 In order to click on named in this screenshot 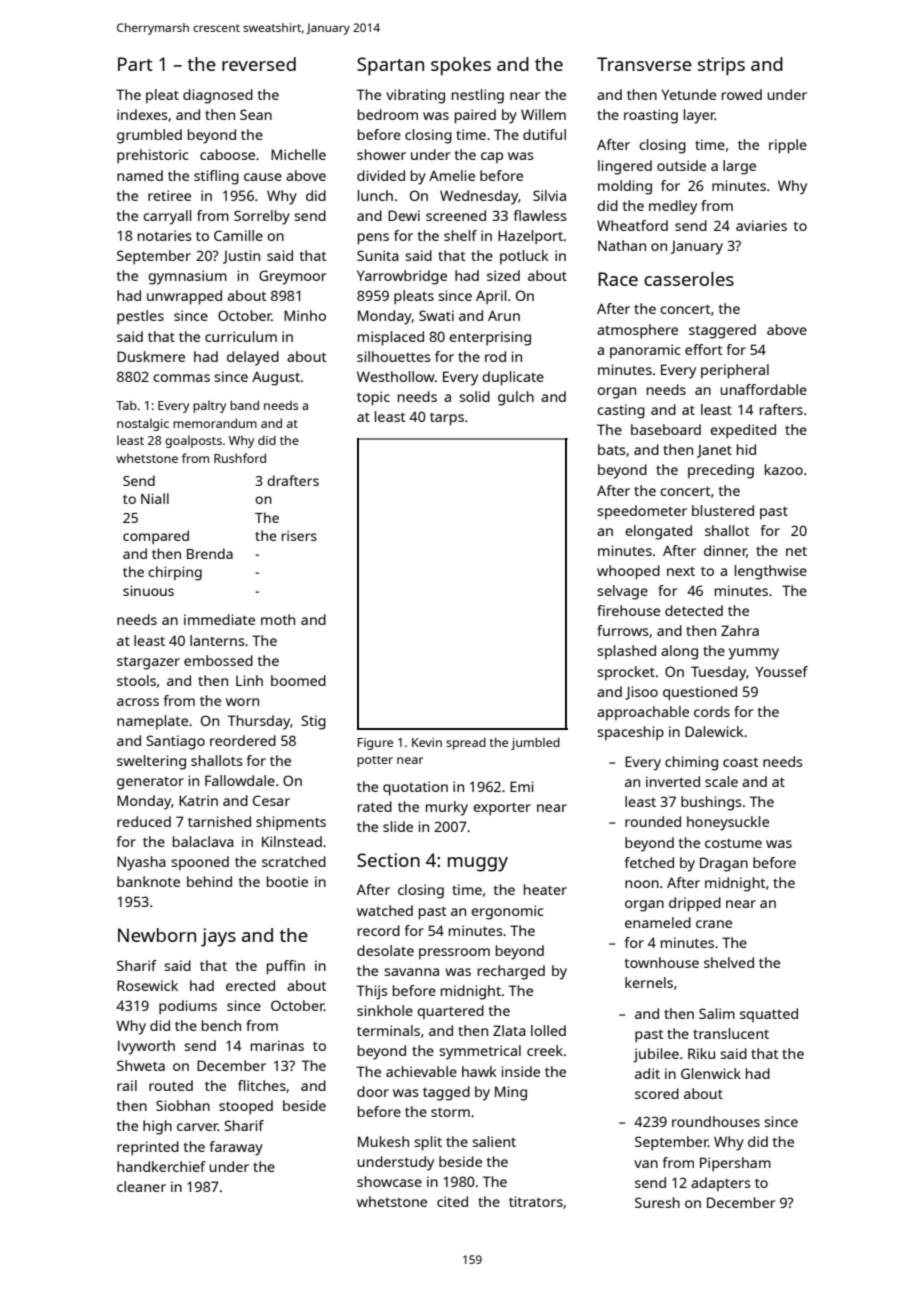, I will do `click(140, 175)`.
